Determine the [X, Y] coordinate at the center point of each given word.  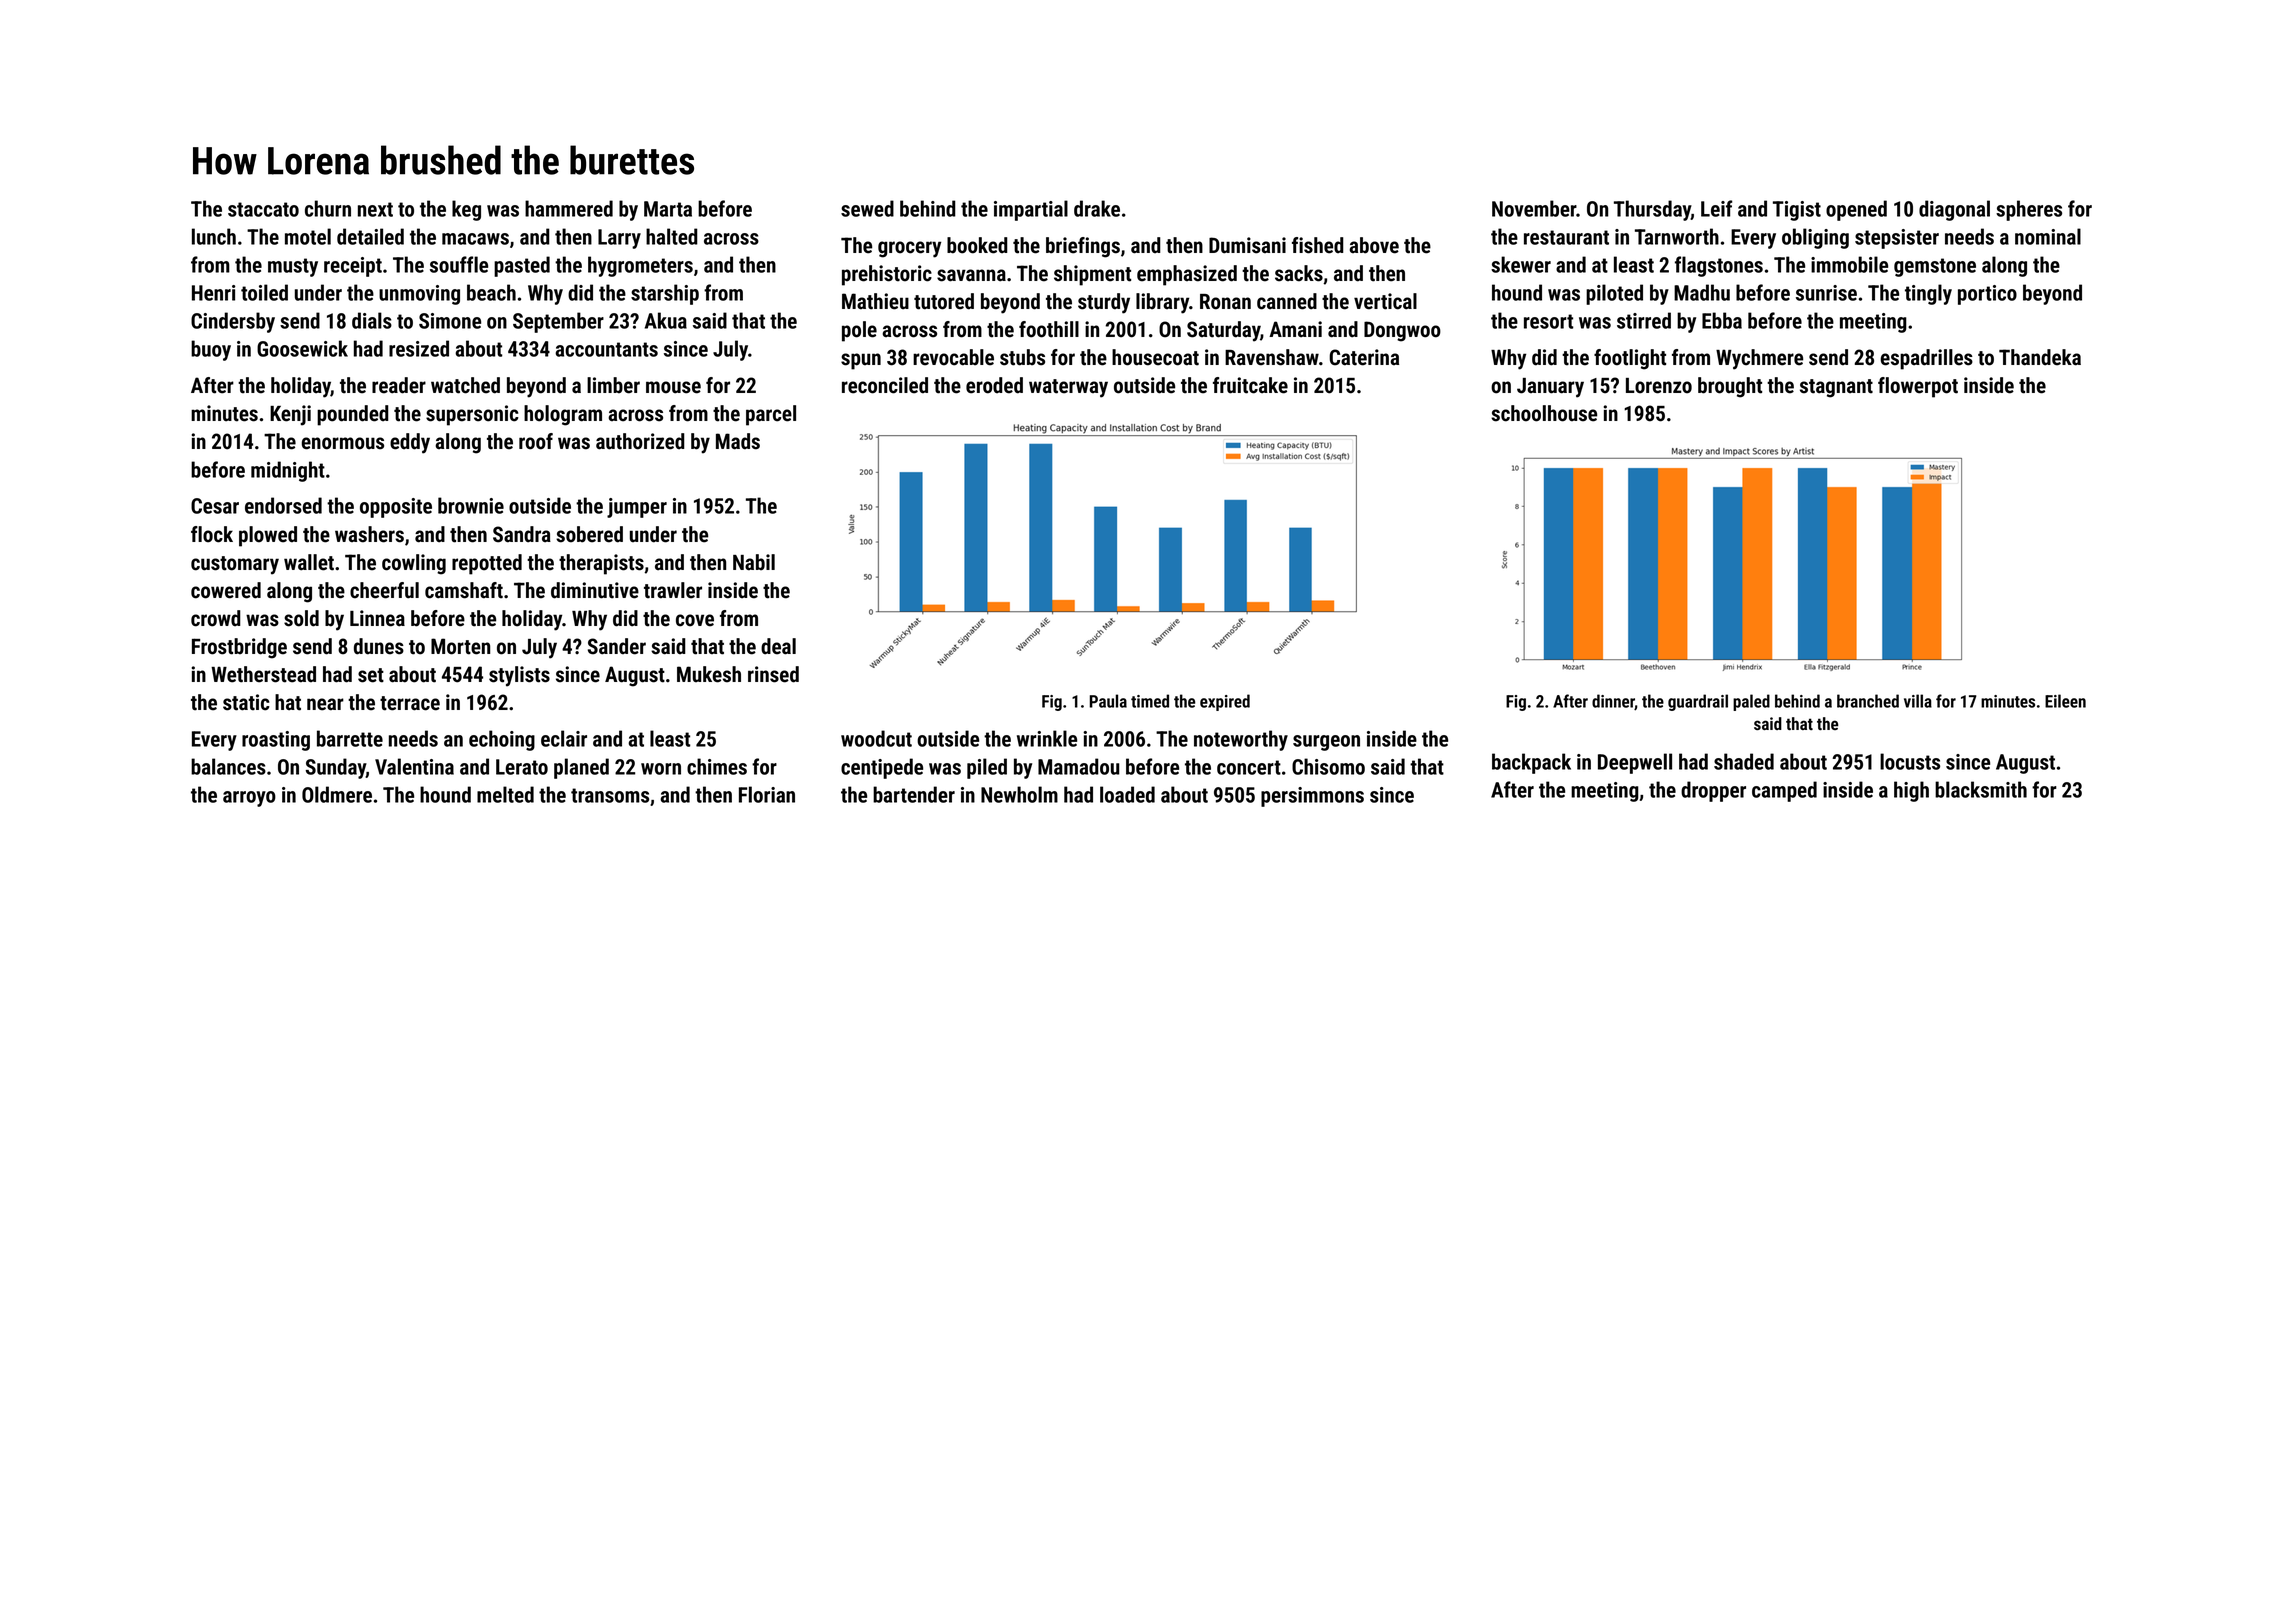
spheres [2029, 210]
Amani [1295, 329]
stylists [519, 676]
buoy [211, 350]
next [375, 209]
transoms [610, 795]
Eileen [2065, 701]
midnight [288, 471]
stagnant [1836, 388]
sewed [867, 208]
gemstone [1935, 267]
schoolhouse [1544, 413]
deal [778, 646]
